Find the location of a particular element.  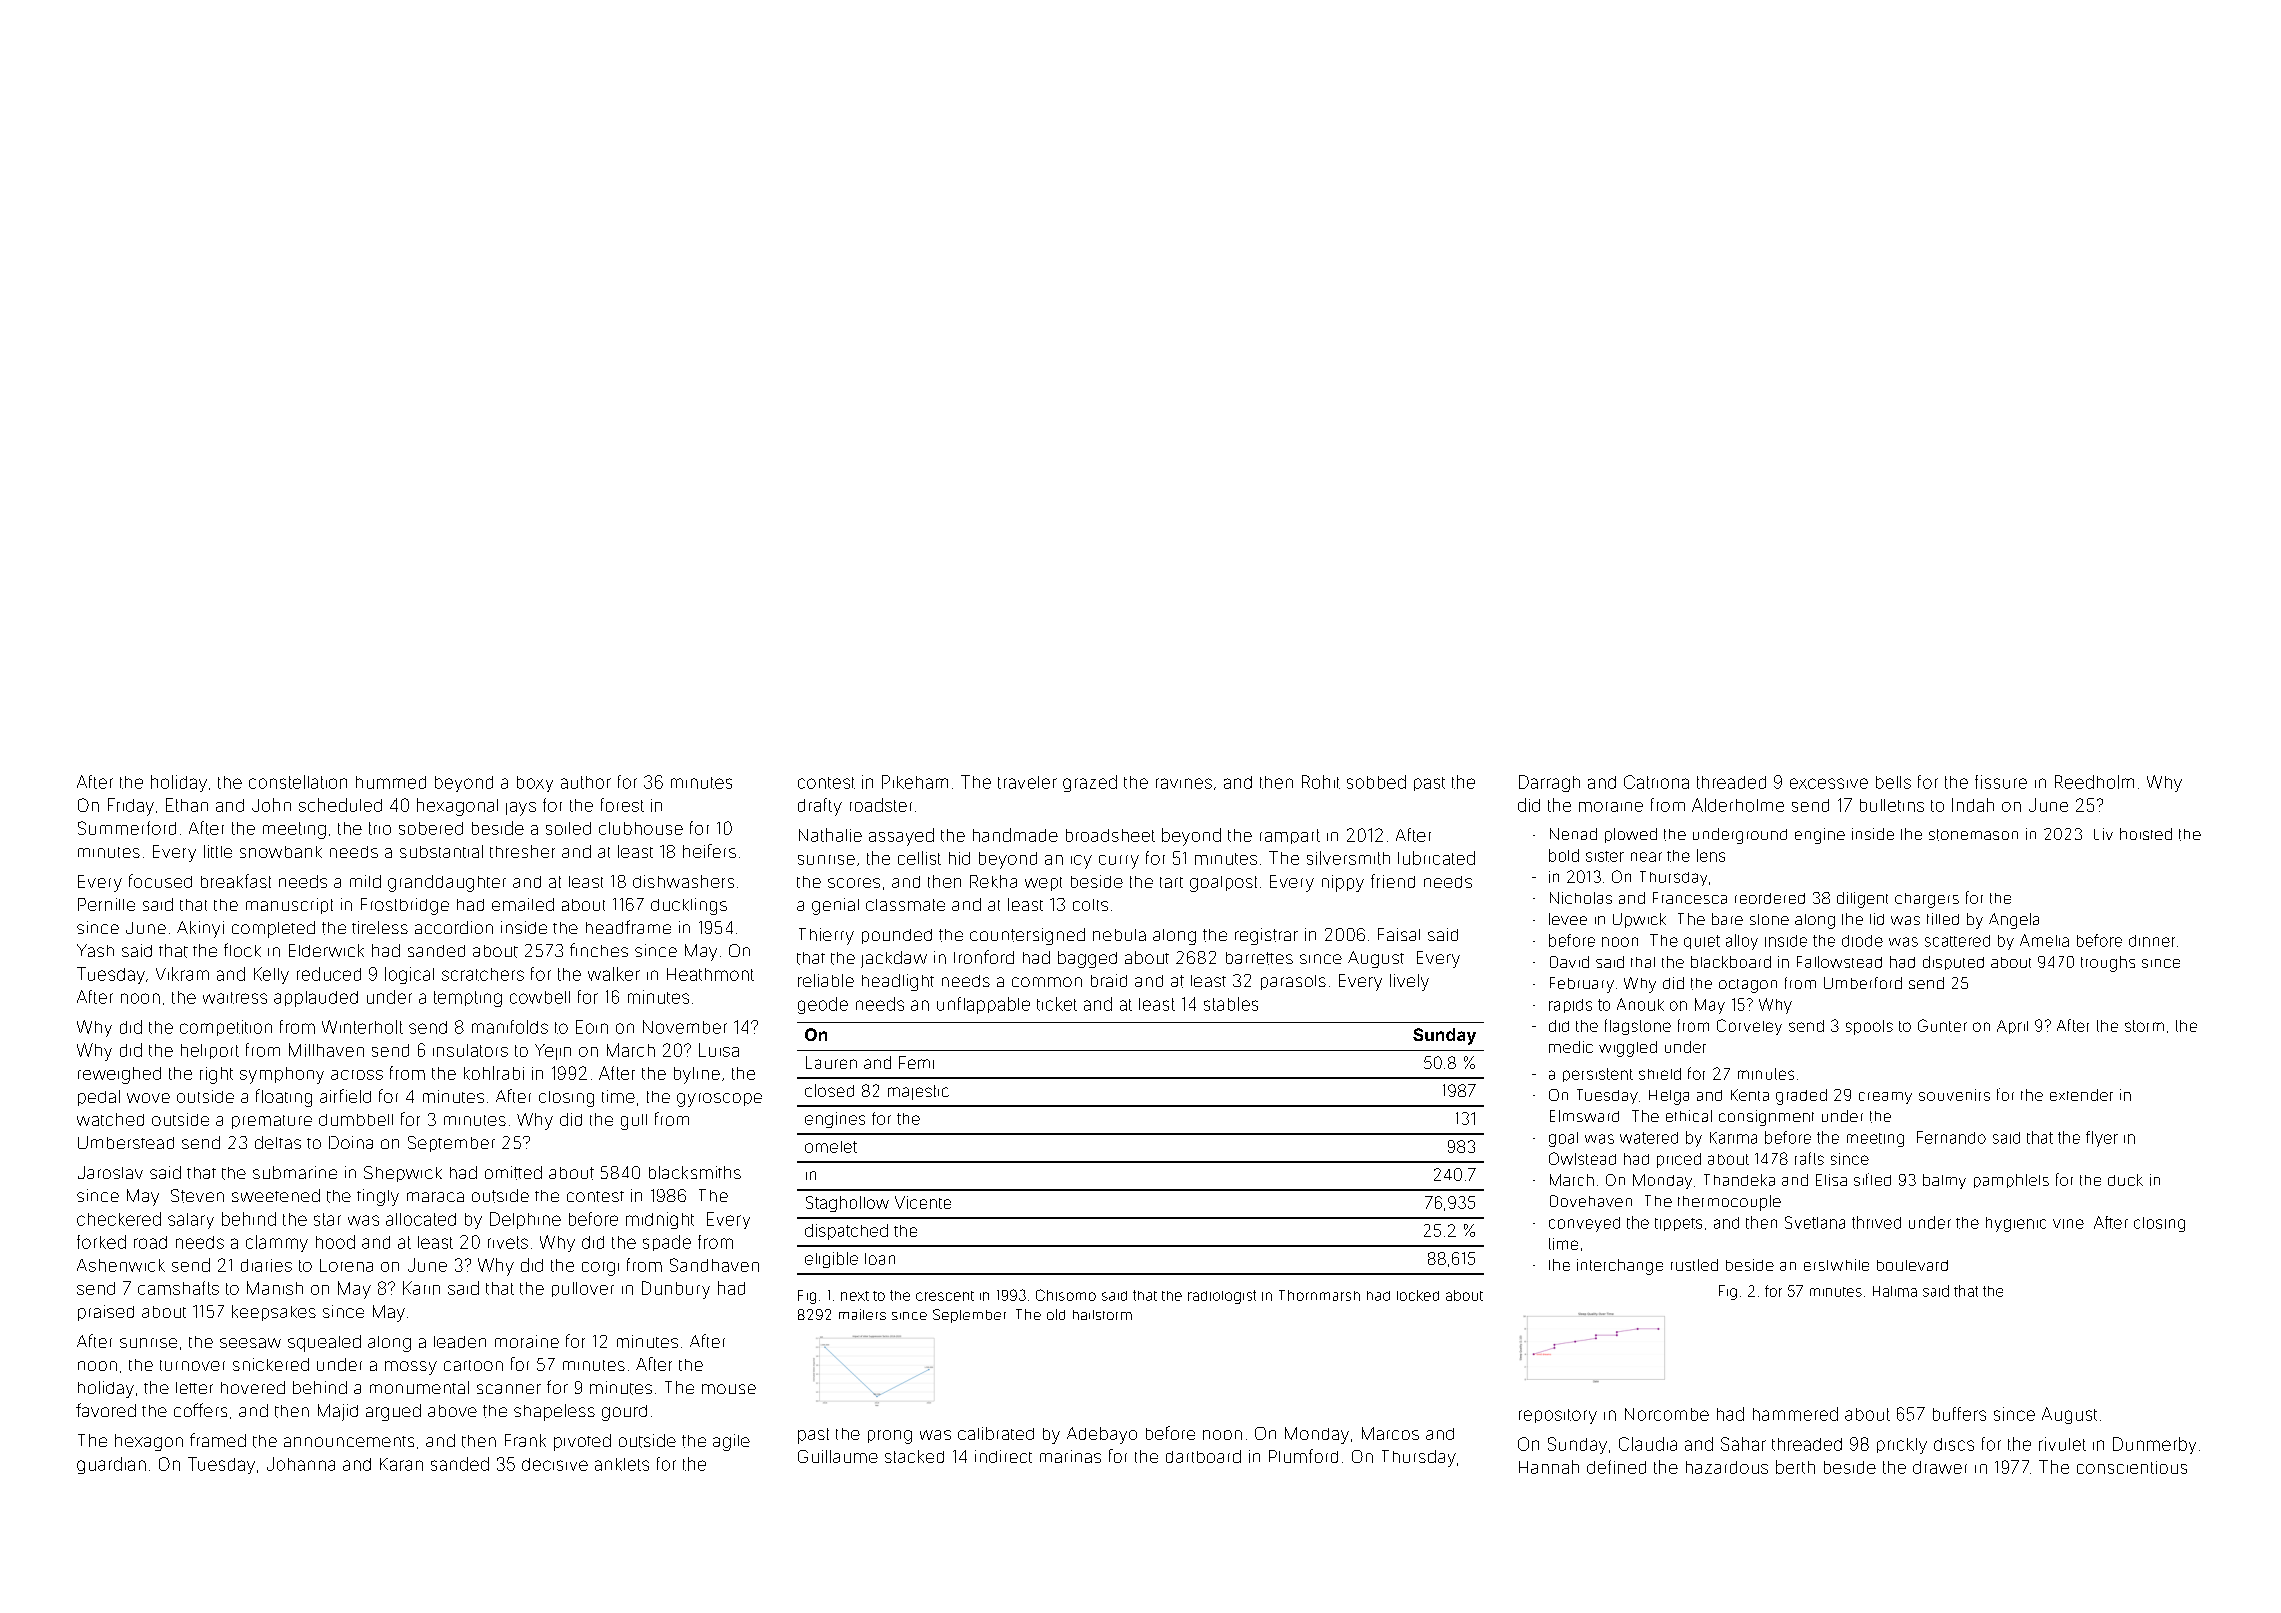

Vicente is located at coordinates (923, 1202).
